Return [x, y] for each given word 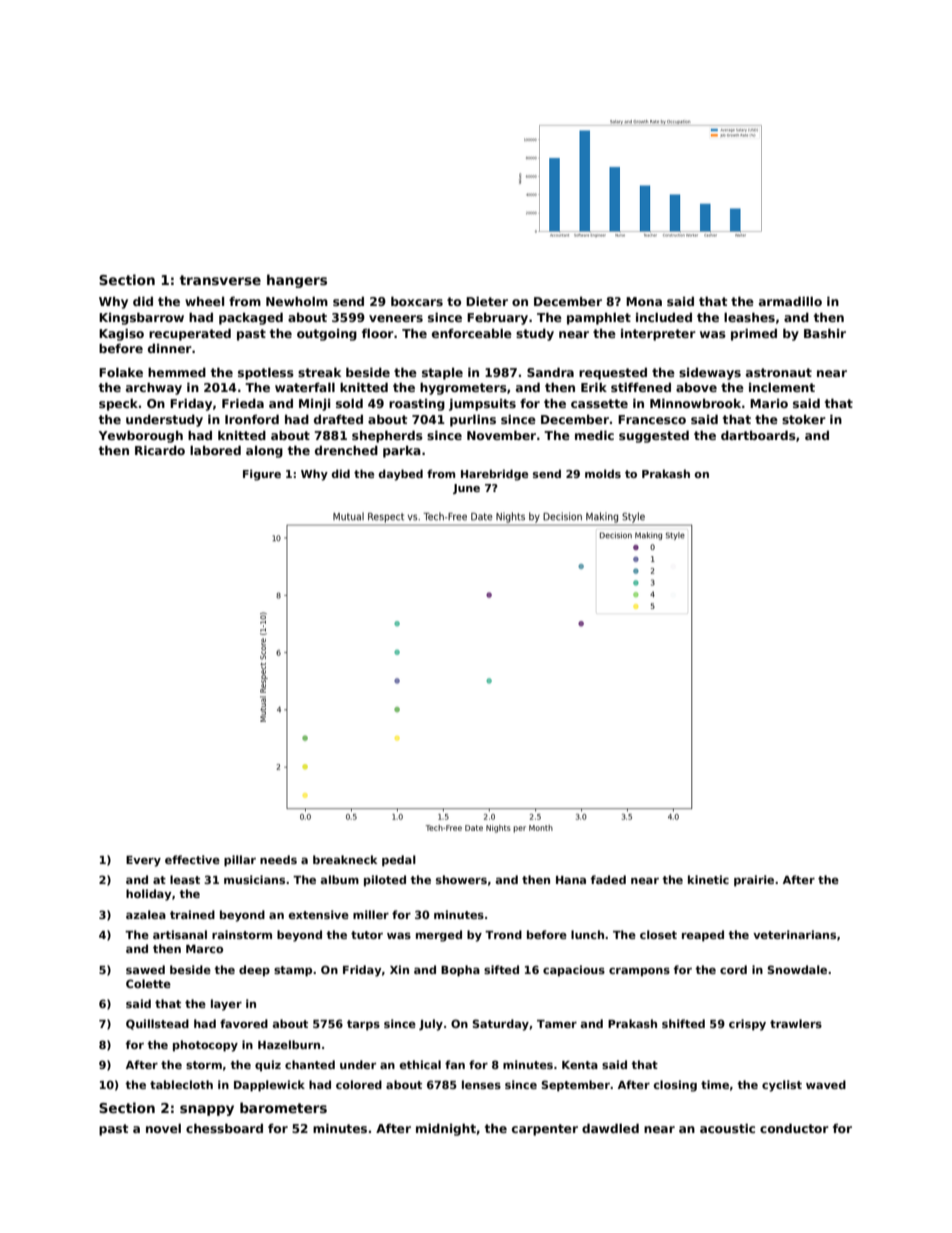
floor [378, 333]
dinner [170, 348]
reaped [703, 936]
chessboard [224, 1128]
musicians [254, 879]
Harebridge [494, 475]
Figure [262, 475]
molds [603, 473]
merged [439, 936]
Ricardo [160, 450]
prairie [754, 881]
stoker [804, 419]
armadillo [790, 301]
